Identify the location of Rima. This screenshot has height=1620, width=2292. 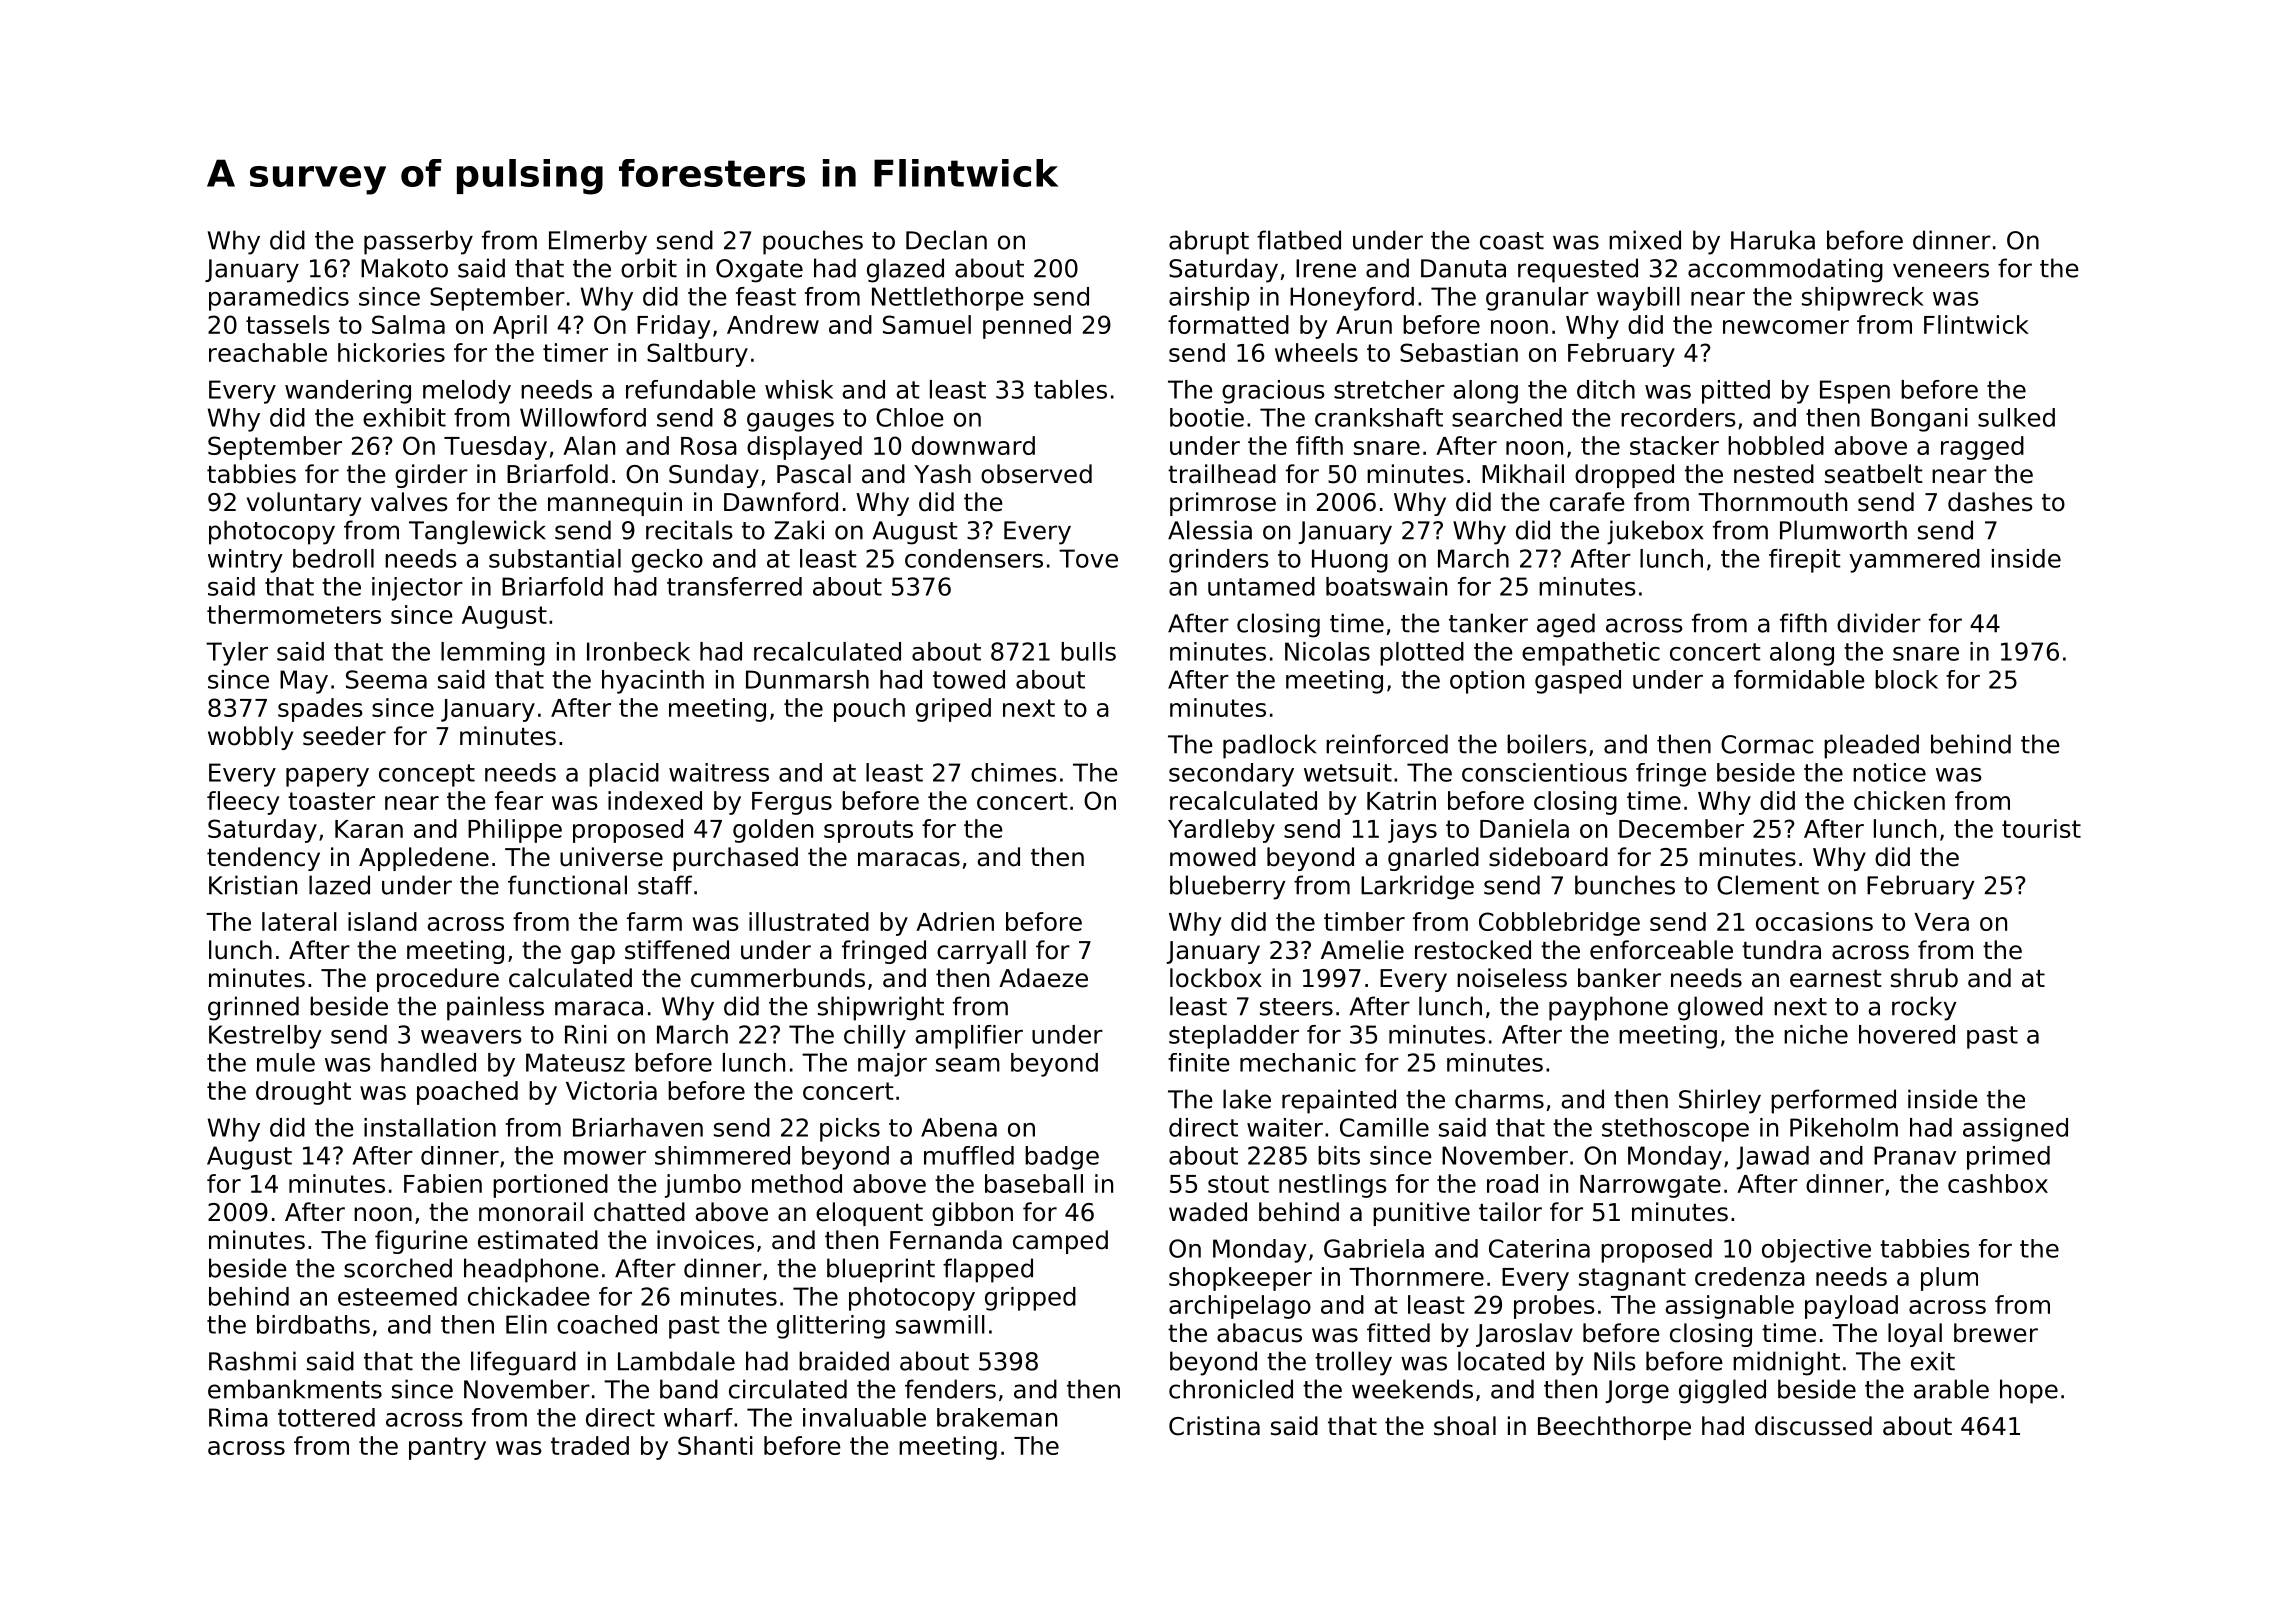
(238, 1417).
